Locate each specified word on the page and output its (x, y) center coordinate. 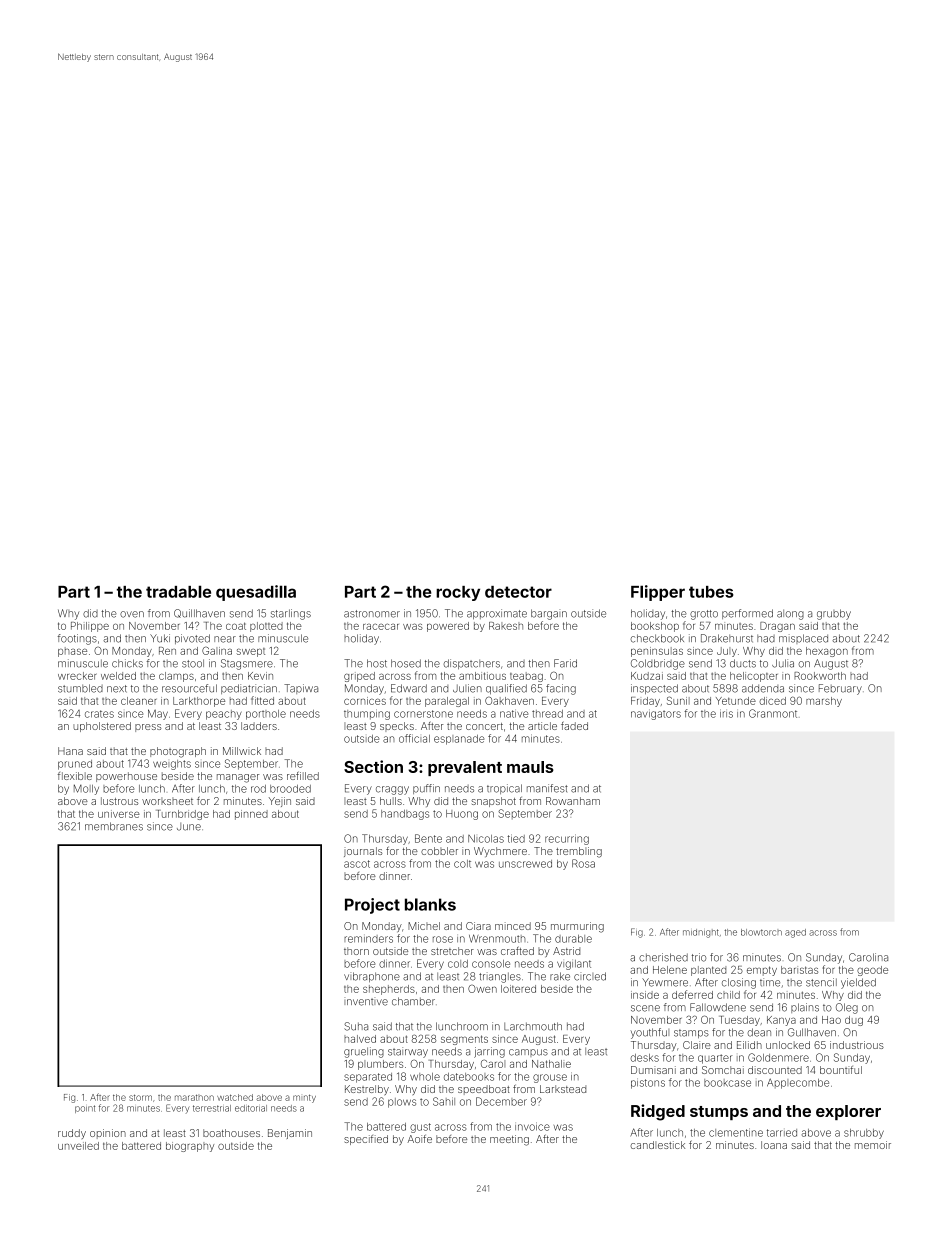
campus (528, 1053)
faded (574, 725)
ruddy (72, 1134)
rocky (458, 593)
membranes (114, 826)
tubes (711, 592)
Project (372, 906)
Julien (467, 688)
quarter (715, 1059)
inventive (366, 1002)
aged (795, 933)
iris (726, 713)
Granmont (773, 713)
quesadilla (256, 593)
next (117, 689)
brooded (290, 789)
